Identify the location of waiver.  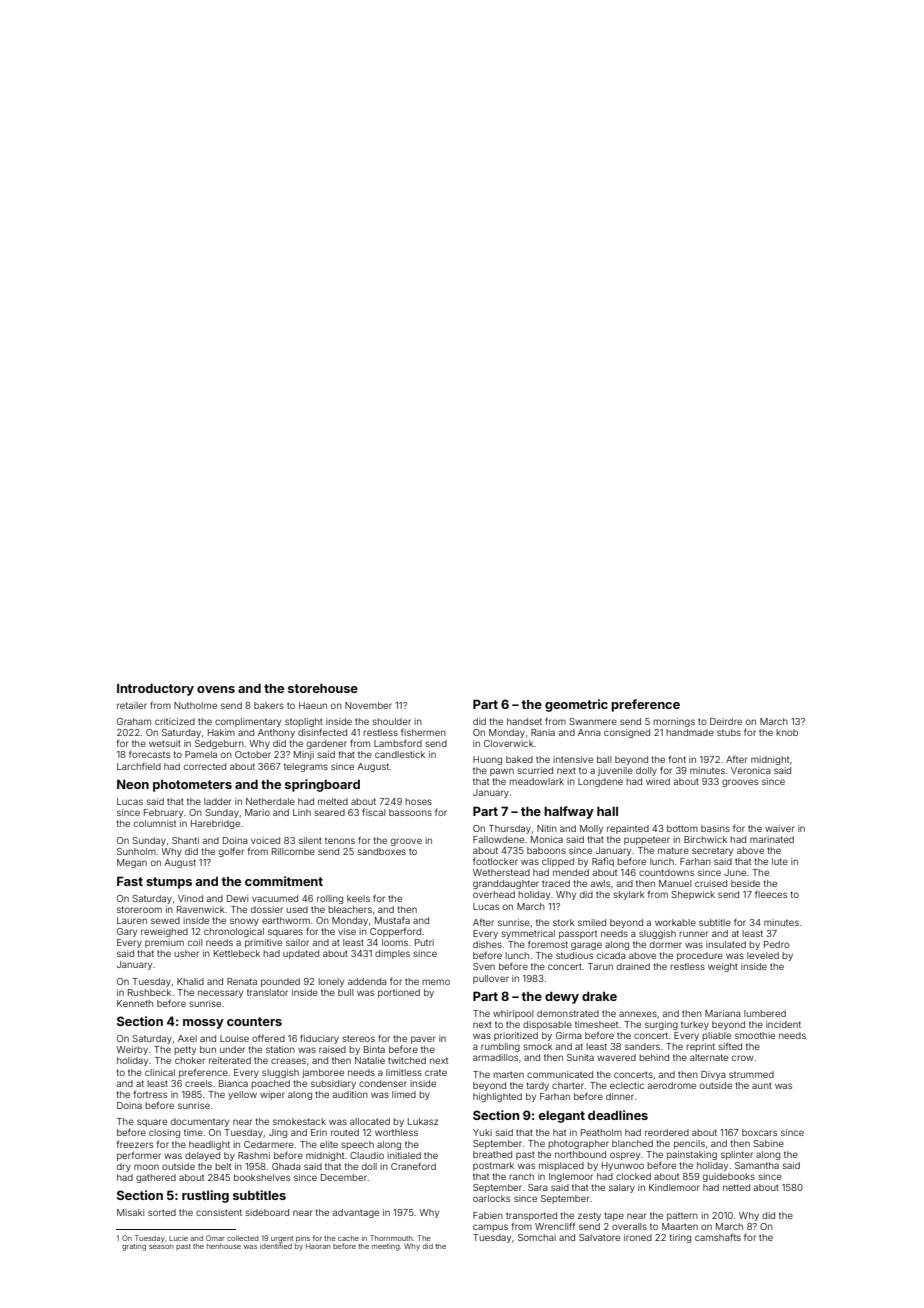
(779, 828).
